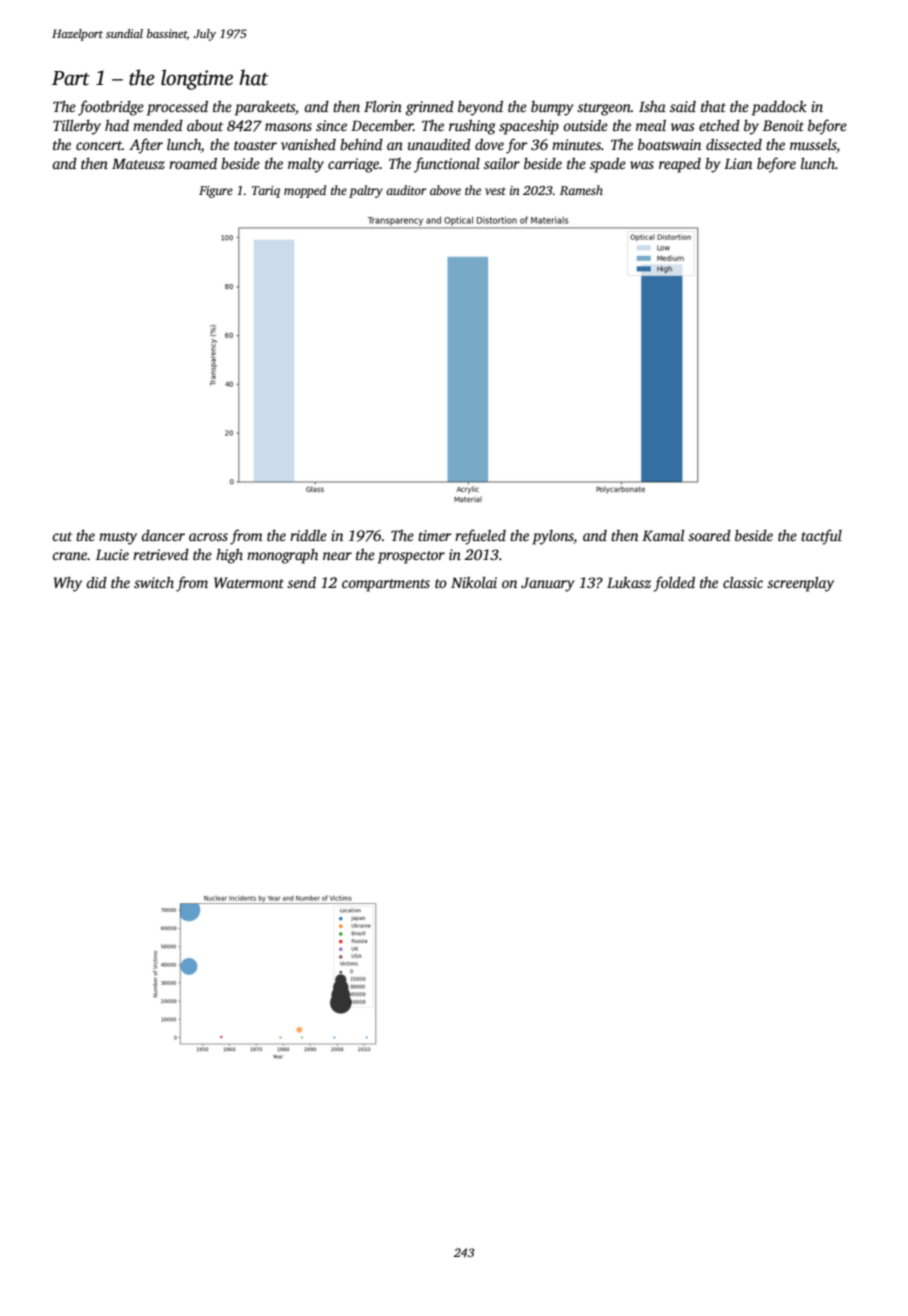 The height and width of the page is (1316, 908). I want to click on Why, so click(68, 584).
